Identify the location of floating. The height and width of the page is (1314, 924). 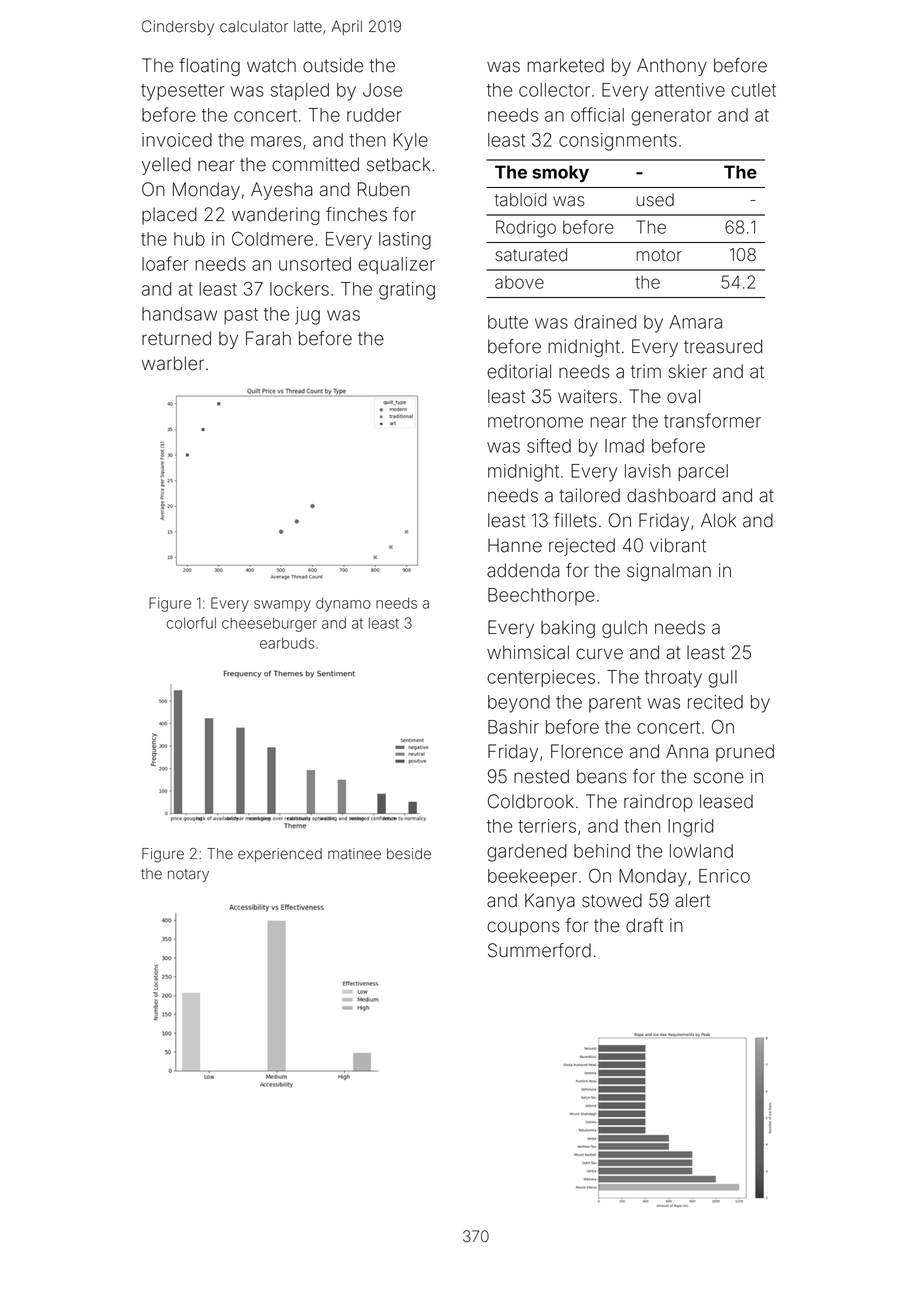
(209, 67).
